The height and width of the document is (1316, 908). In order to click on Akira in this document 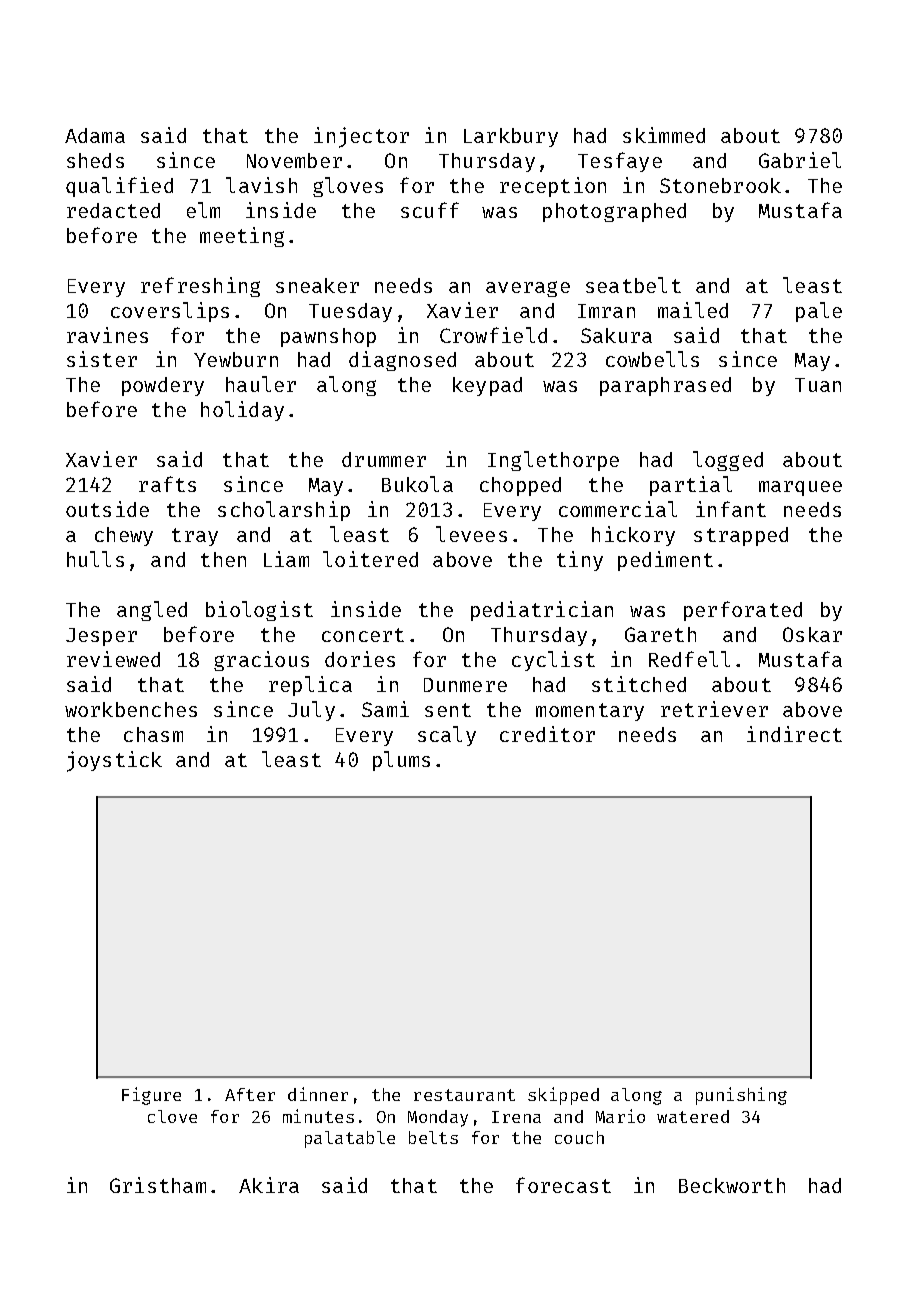, I will do `click(269, 1185)`.
